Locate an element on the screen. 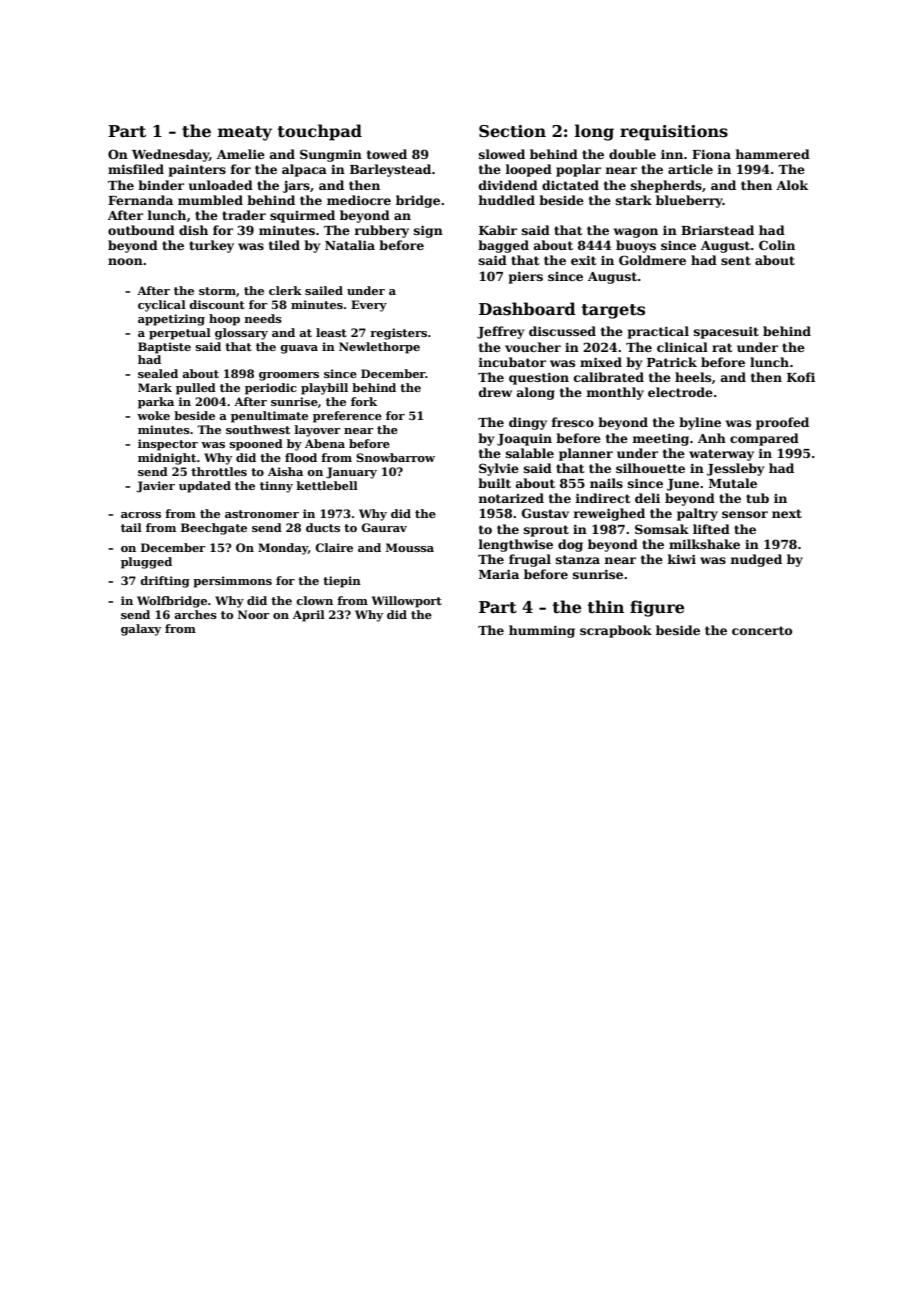 The image size is (924, 1308). humming is located at coordinates (542, 631).
